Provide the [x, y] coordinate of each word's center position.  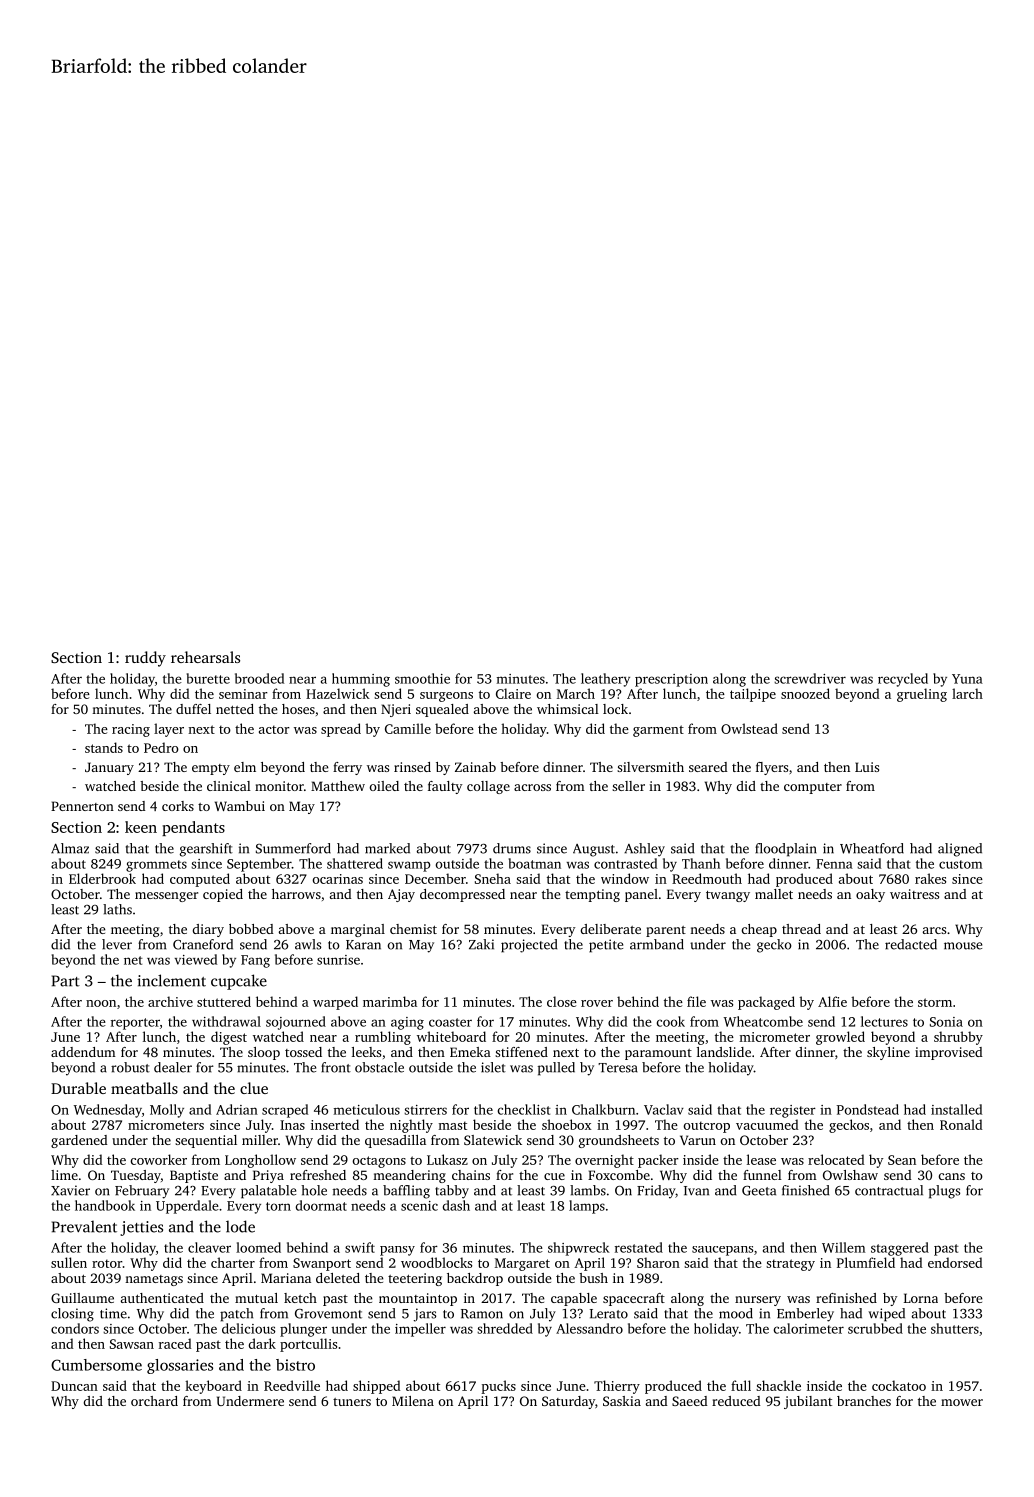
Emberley [805, 1315]
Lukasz [447, 1159]
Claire [513, 693]
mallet [774, 894]
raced [175, 1343]
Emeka [470, 1052]
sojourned [296, 1023]
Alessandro [589, 1328]
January [109, 768]
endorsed [955, 1262]
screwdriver [810, 678]
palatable [268, 1192]
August [594, 850]
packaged [766, 1003]
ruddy [145, 659]
